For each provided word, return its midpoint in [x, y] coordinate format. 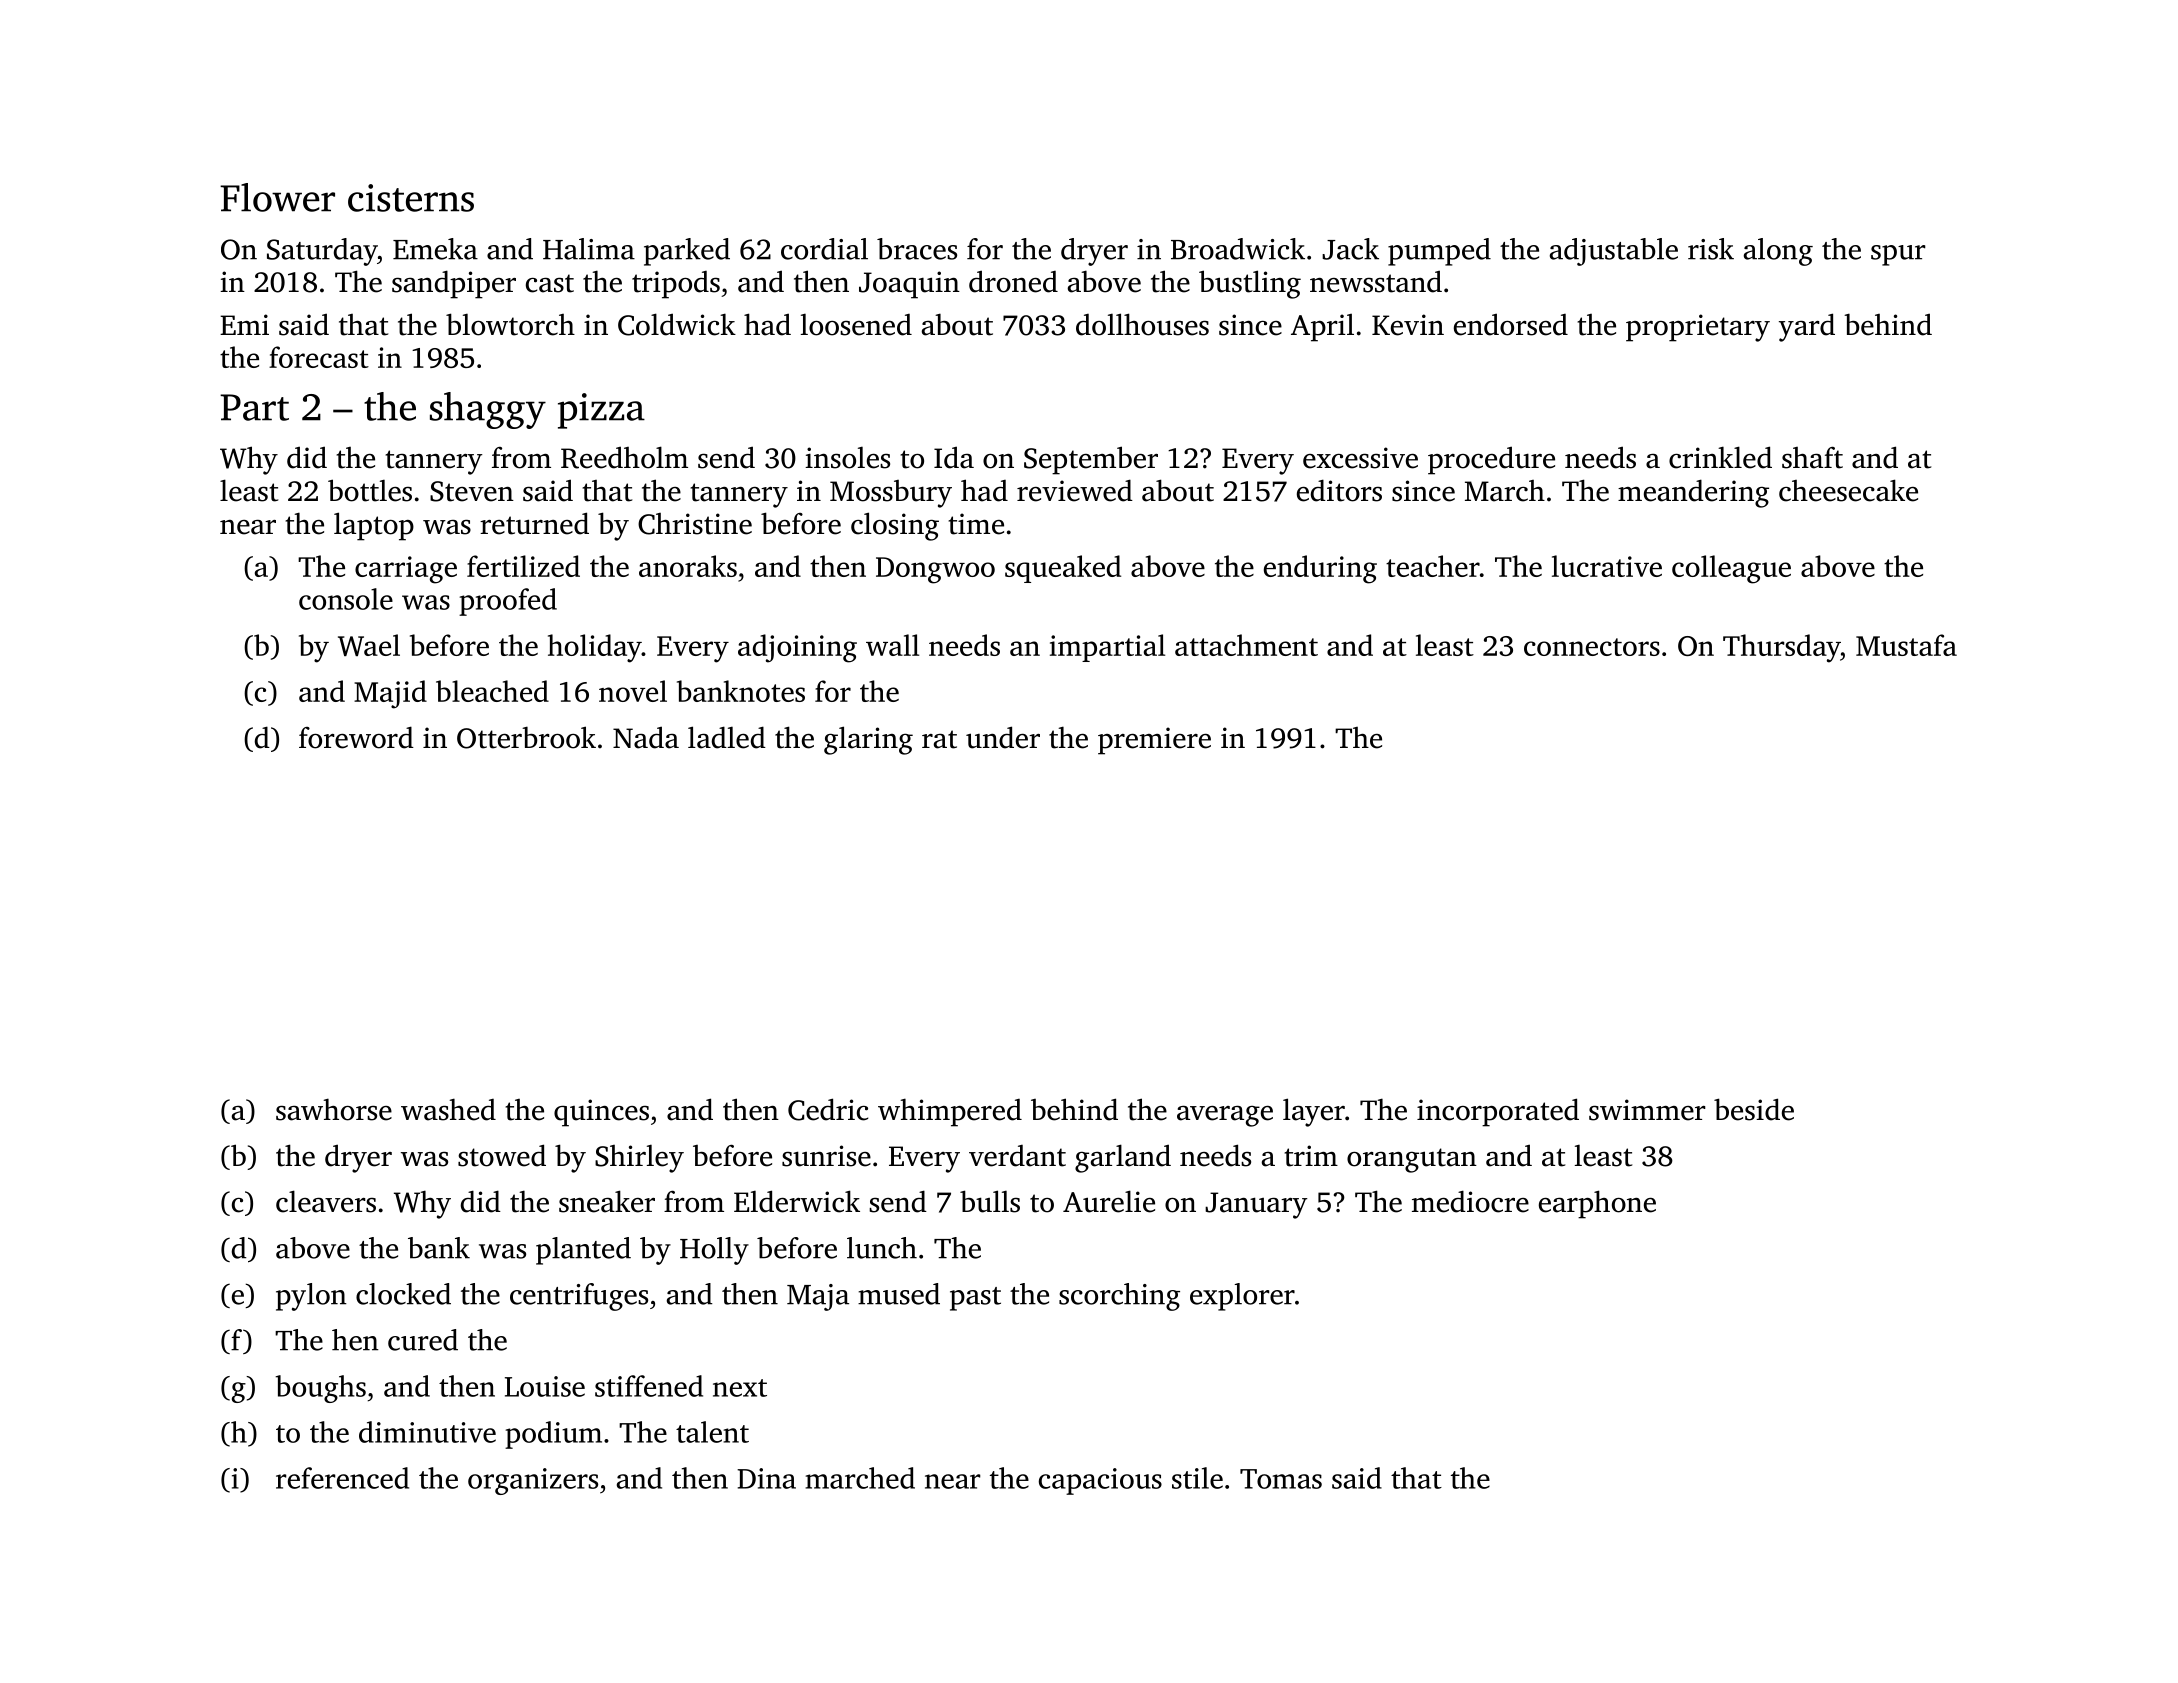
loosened [856, 324]
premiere [1154, 741]
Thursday [1781, 648]
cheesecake [1848, 490]
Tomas [1281, 1479]
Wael [369, 645]
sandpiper [454, 284]
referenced [342, 1478]
